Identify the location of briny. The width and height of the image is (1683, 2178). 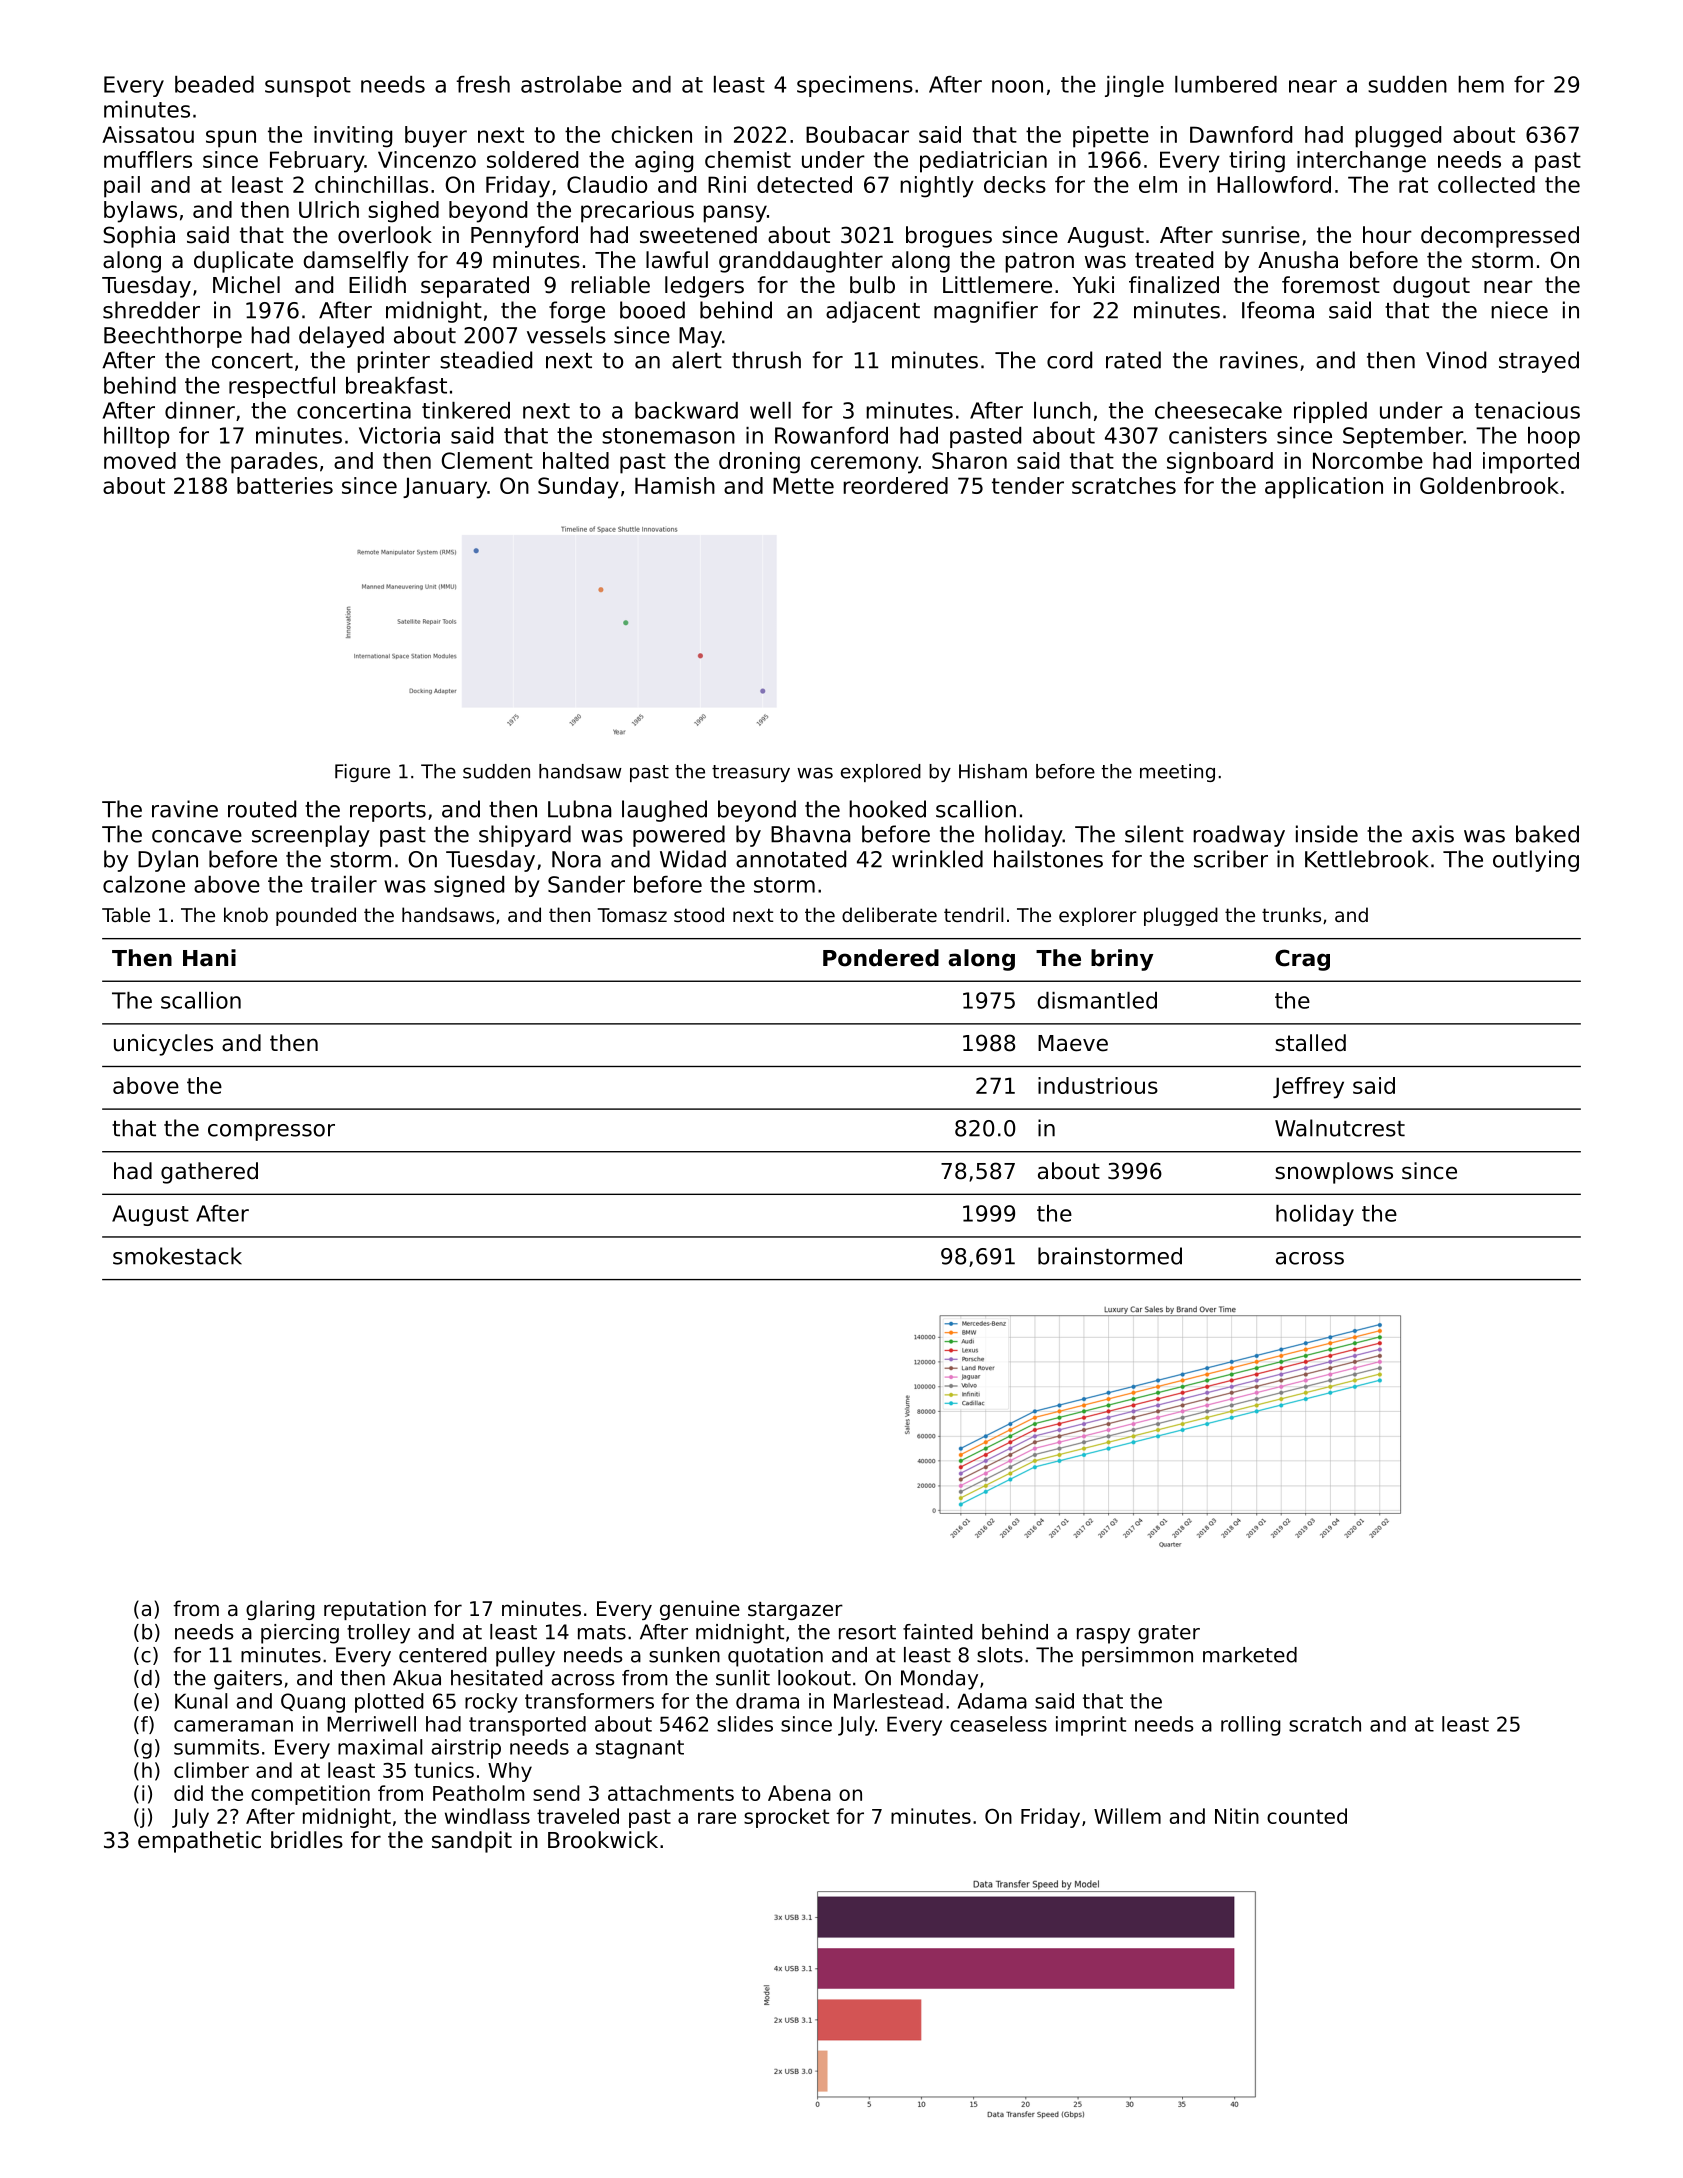
(1122, 960).
